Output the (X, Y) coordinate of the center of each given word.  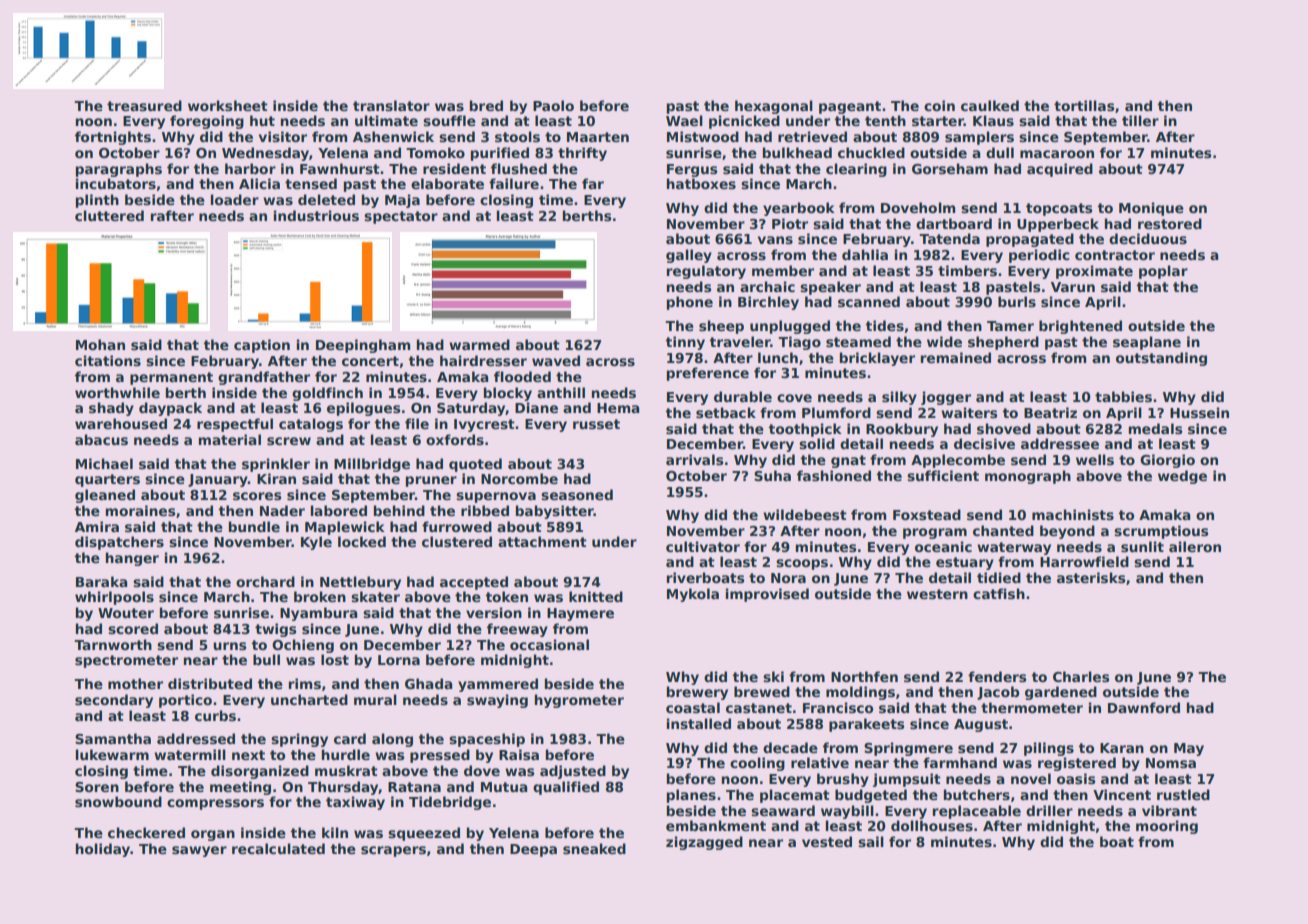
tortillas (1084, 105)
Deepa (533, 850)
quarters (107, 480)
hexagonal (774, 107)
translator (391, 105)
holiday (103, 850)
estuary (965, 563)
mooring (1167, 827)
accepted (474, 583)
